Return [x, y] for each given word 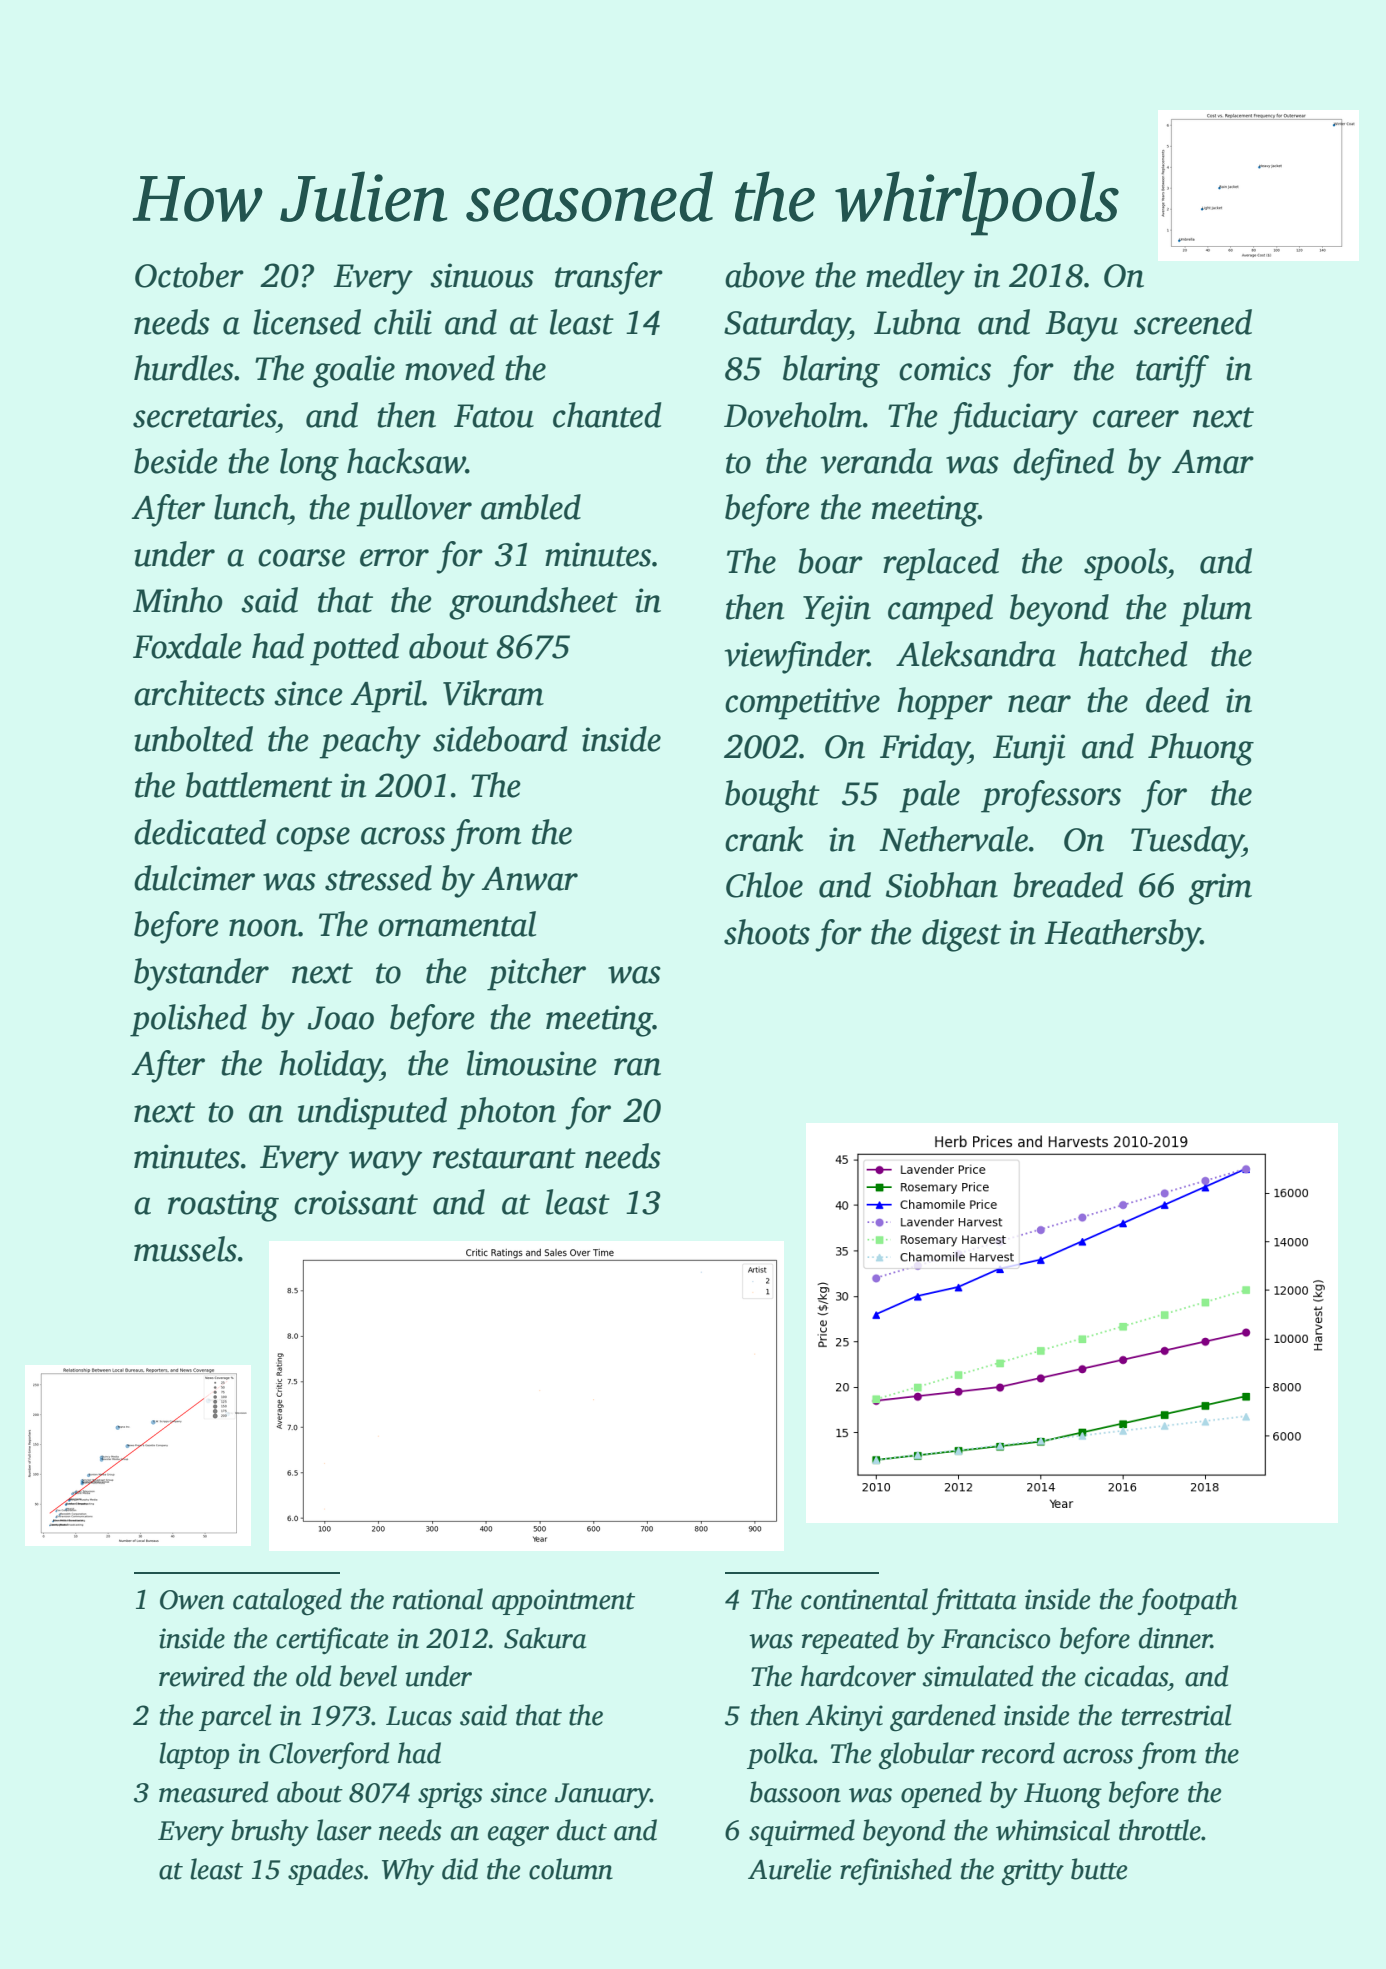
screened [1193, 322]
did [460, 1869]
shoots [767, 932]
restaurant [504, 1158]
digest [961, 935]
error [394, 558]
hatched [1133, 654]
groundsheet [533, 603]
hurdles [184, 368]
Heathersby [1122, 935]
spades [326, 1871]
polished [188, 1020]
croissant [356, 1202]
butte [1099, 1869]
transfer [609, 278]
